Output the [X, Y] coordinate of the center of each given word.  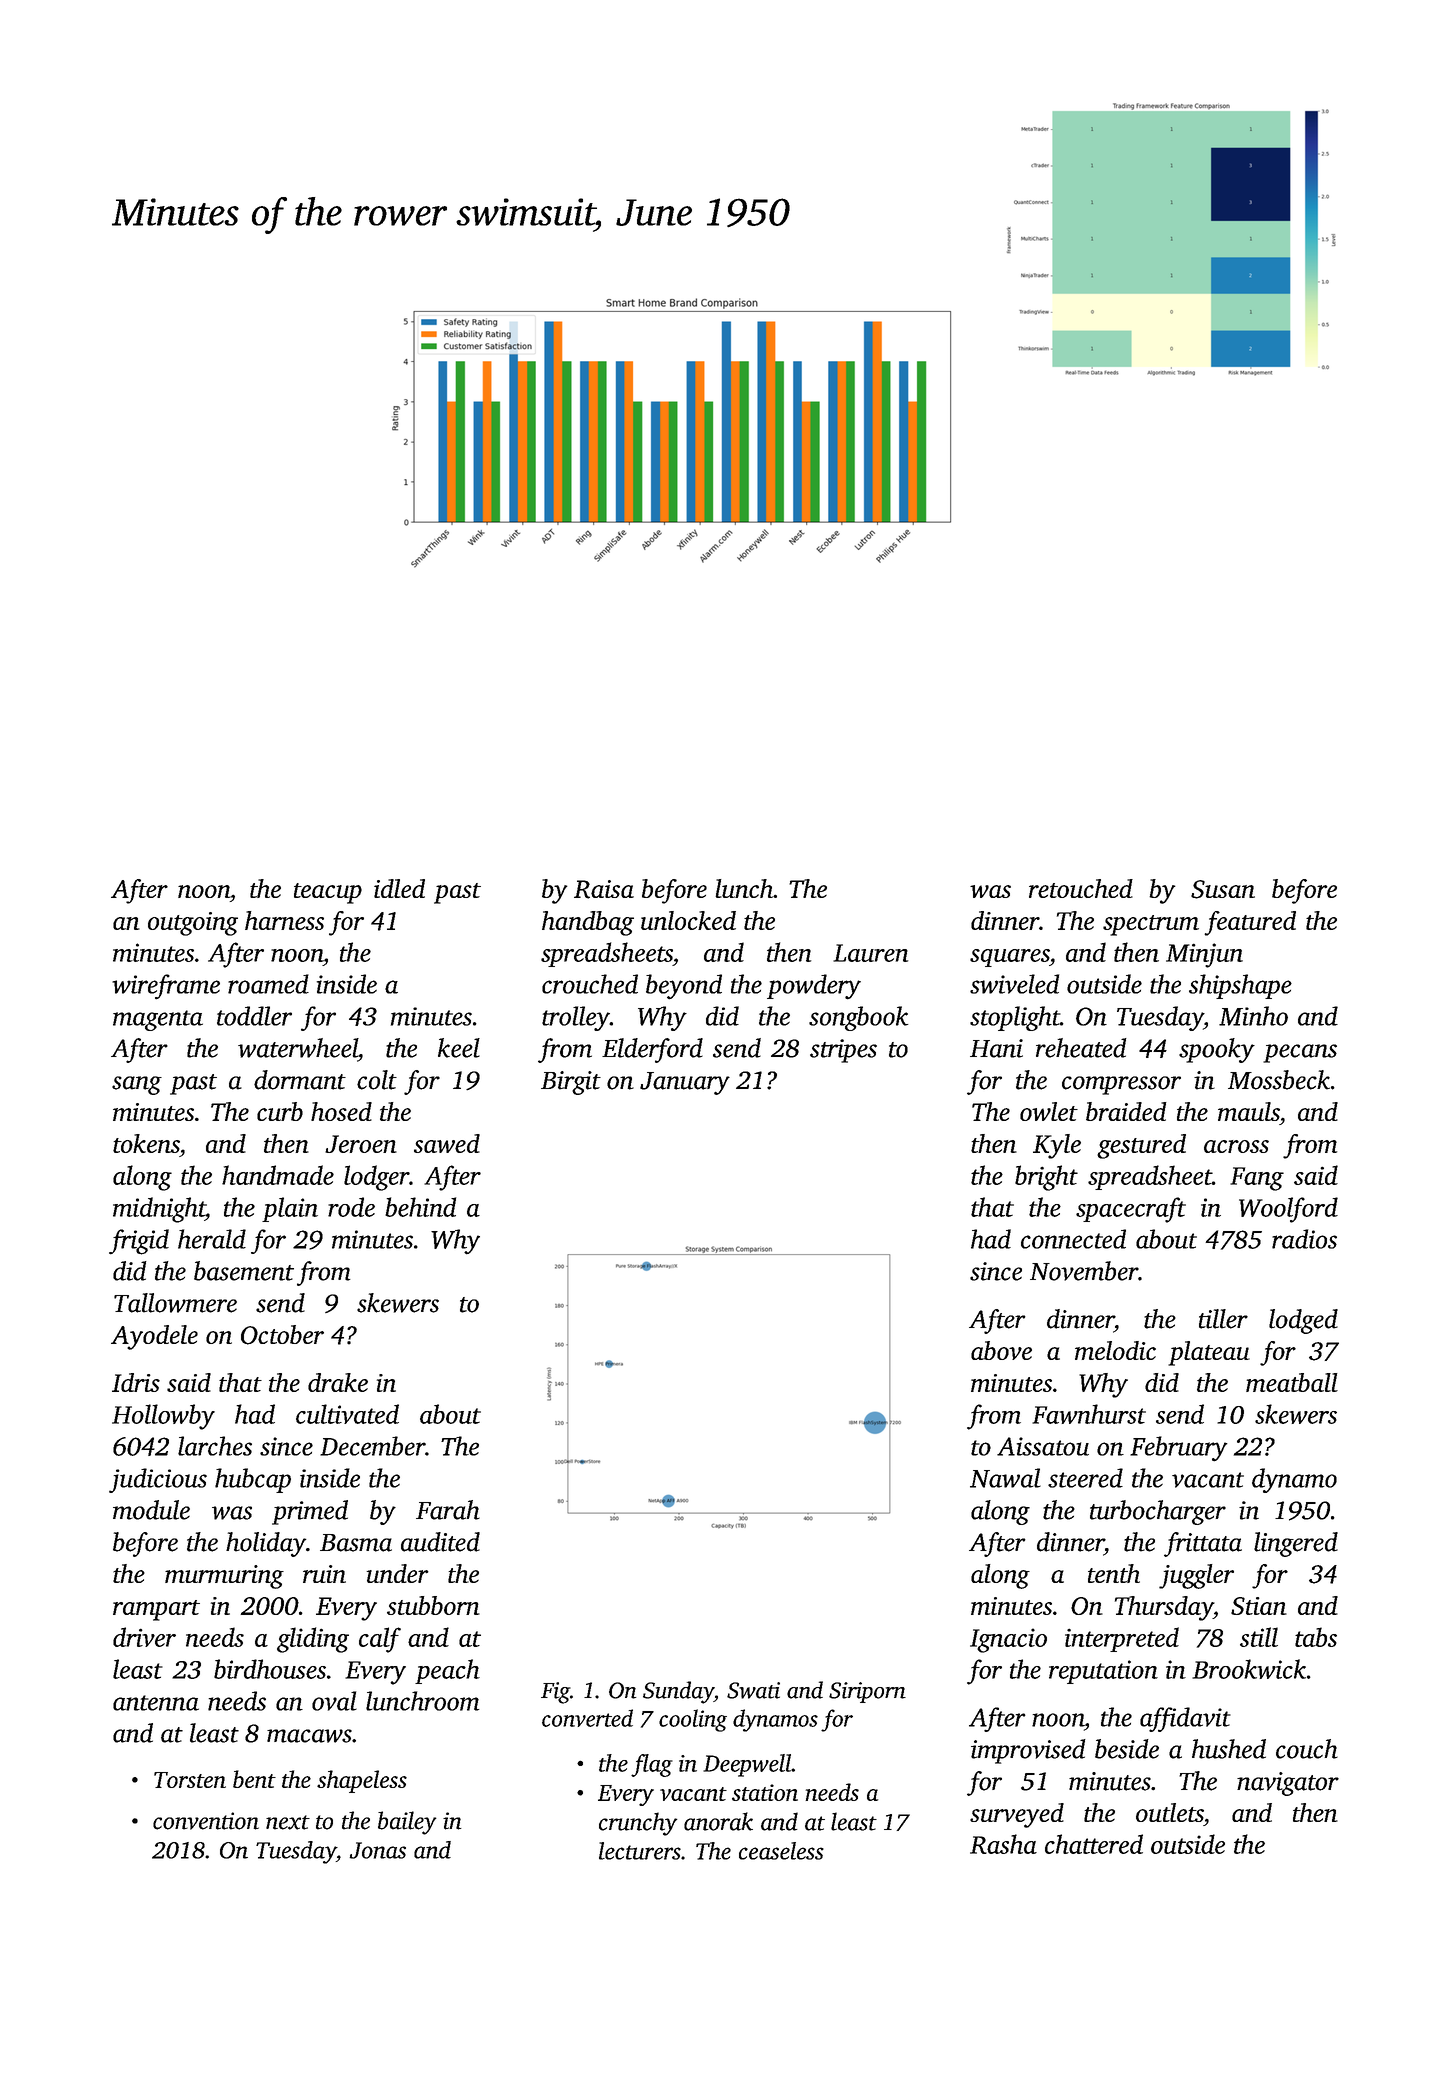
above [1001, 1350]
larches [215, 1446]
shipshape [1240, 986]
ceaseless [781, 1851]
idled [399, 888]
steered [1085, 1478]
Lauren [870, 953]
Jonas [377, 1850]
